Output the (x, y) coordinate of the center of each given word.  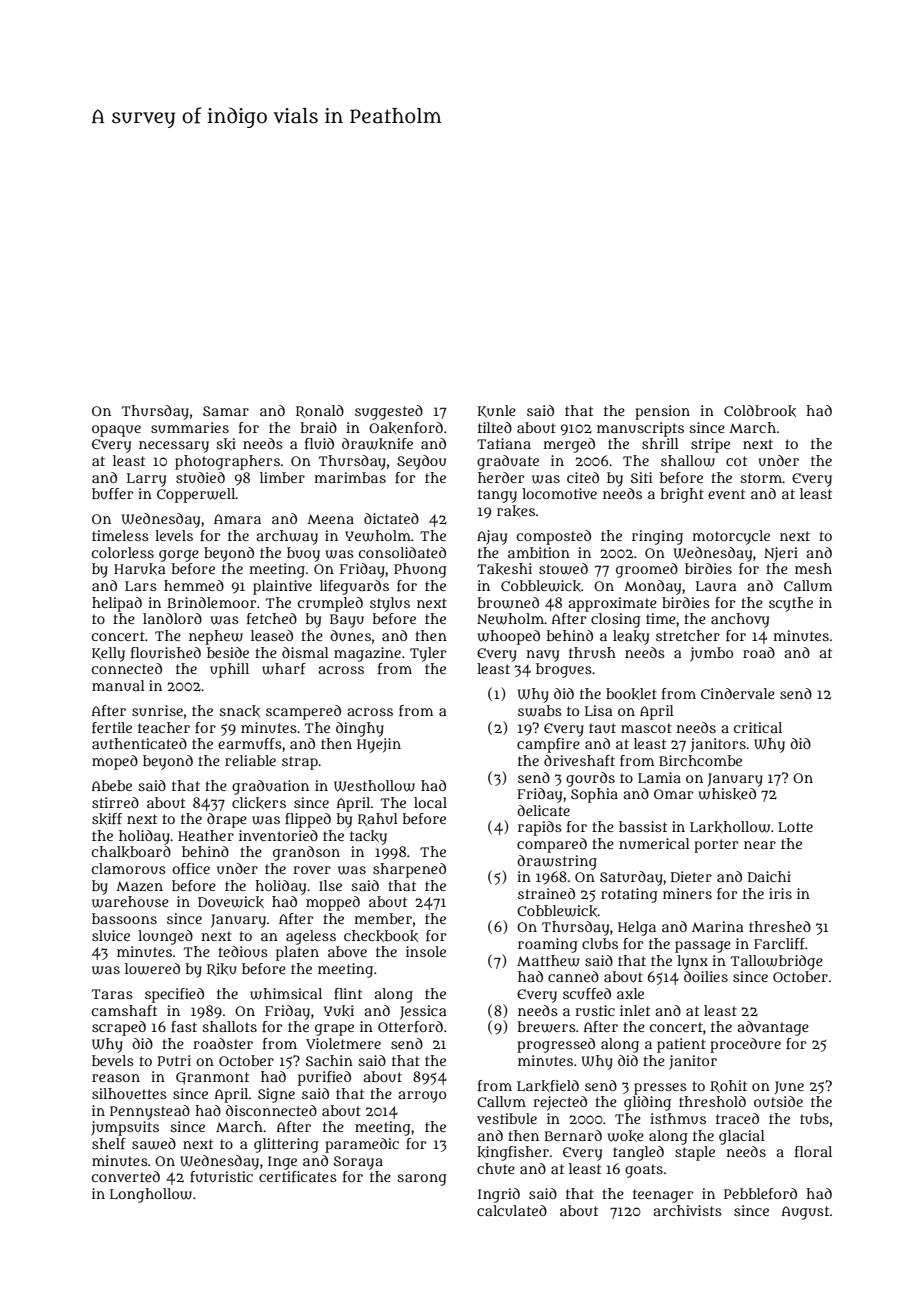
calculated (512, 1210)
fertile (112, 727)
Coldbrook (760, 411)
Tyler (428, 654)
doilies (706, 976)
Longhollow (151, 1195)
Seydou (421, 462)
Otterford (410, 1026)
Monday (652, 587)
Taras (112, 994)
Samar (226, 411)
